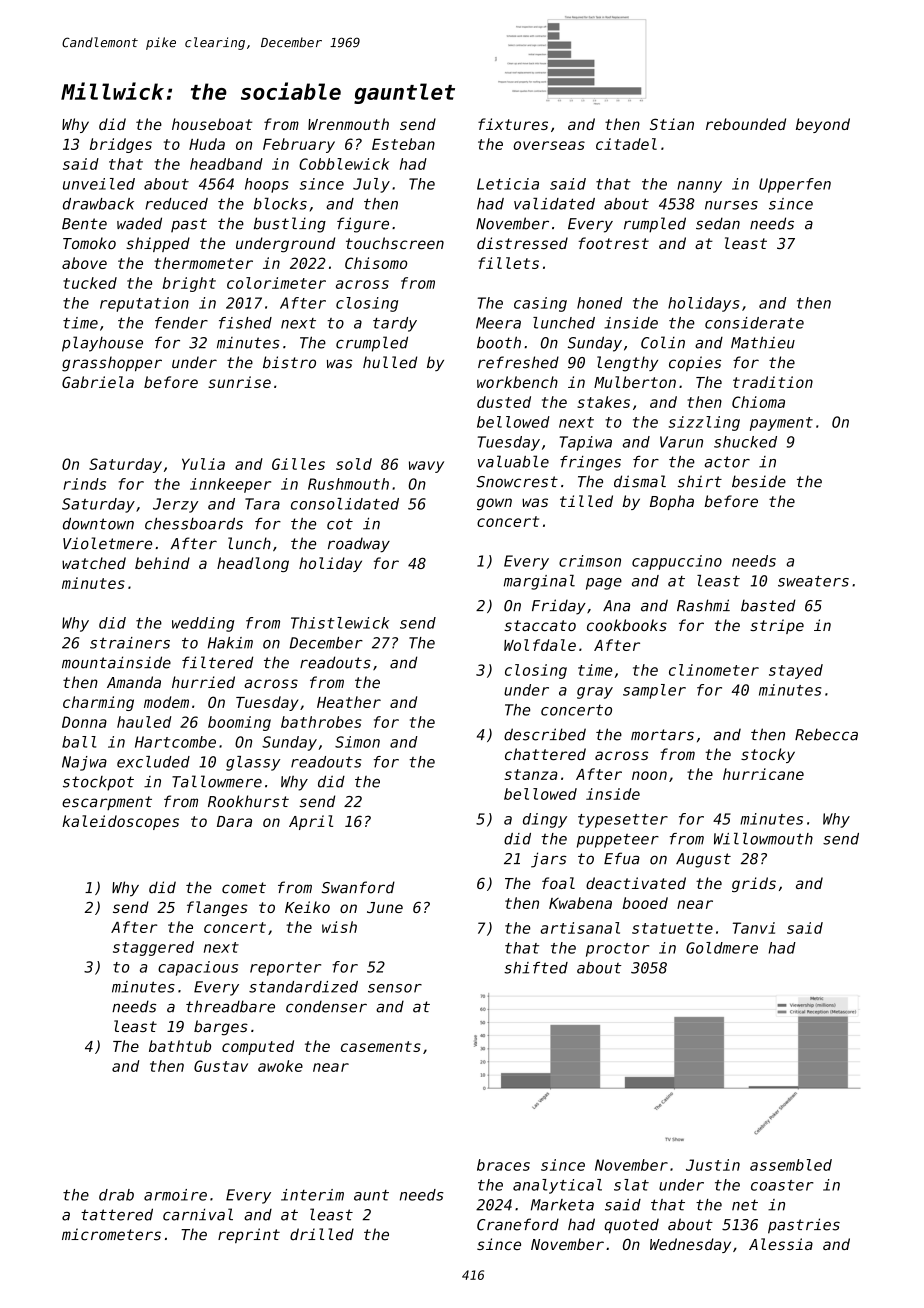 The image size is (924, 1308). I want to click on beside, so click(759, 481).
